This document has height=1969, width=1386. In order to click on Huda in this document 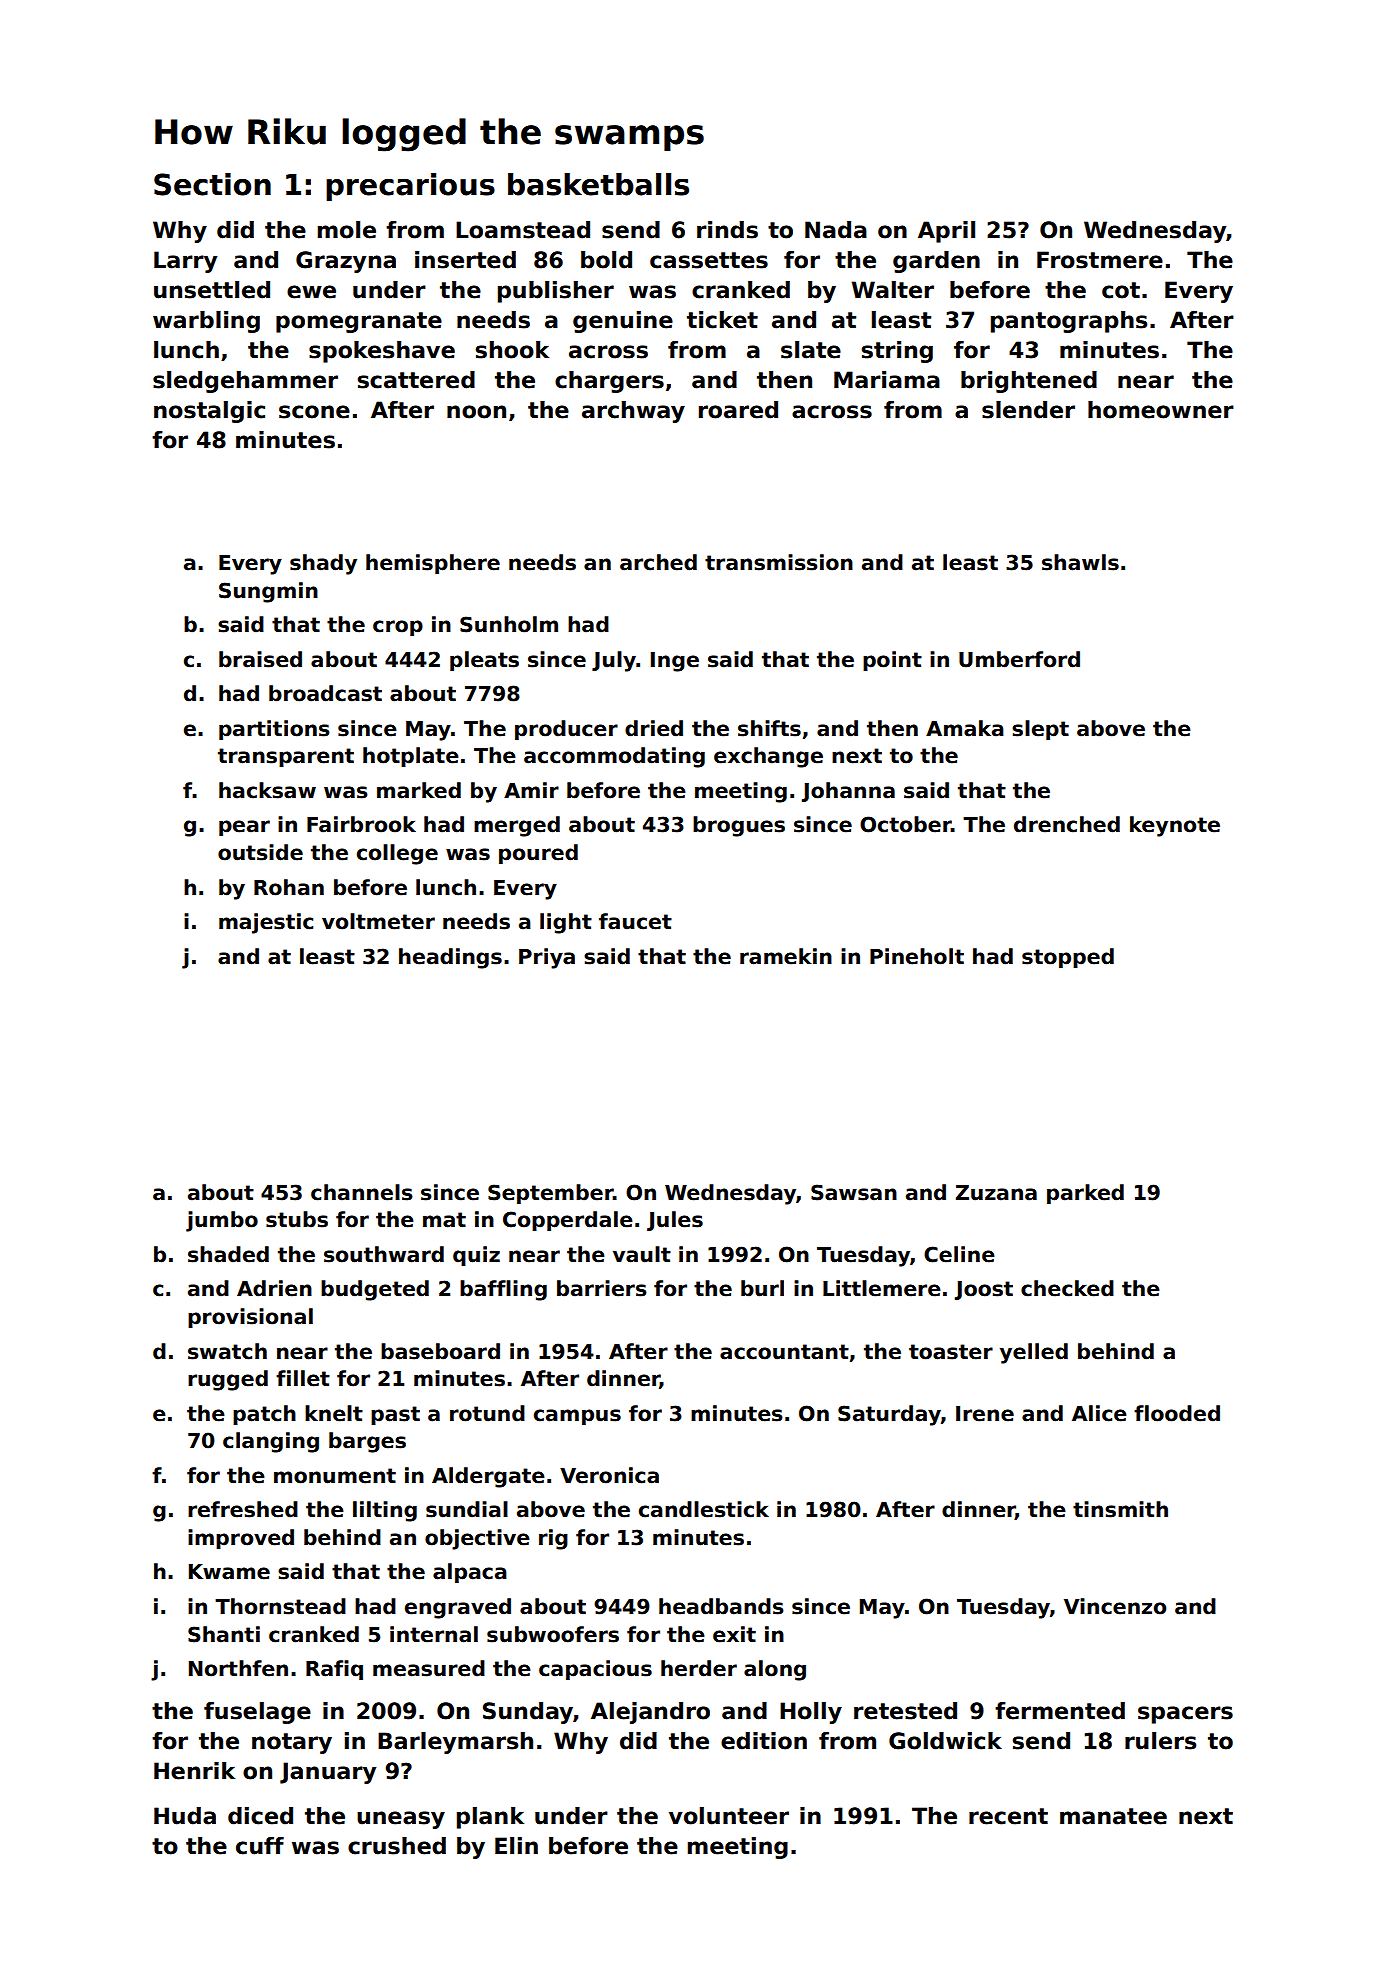, I will do `click(185, 1816)`.
